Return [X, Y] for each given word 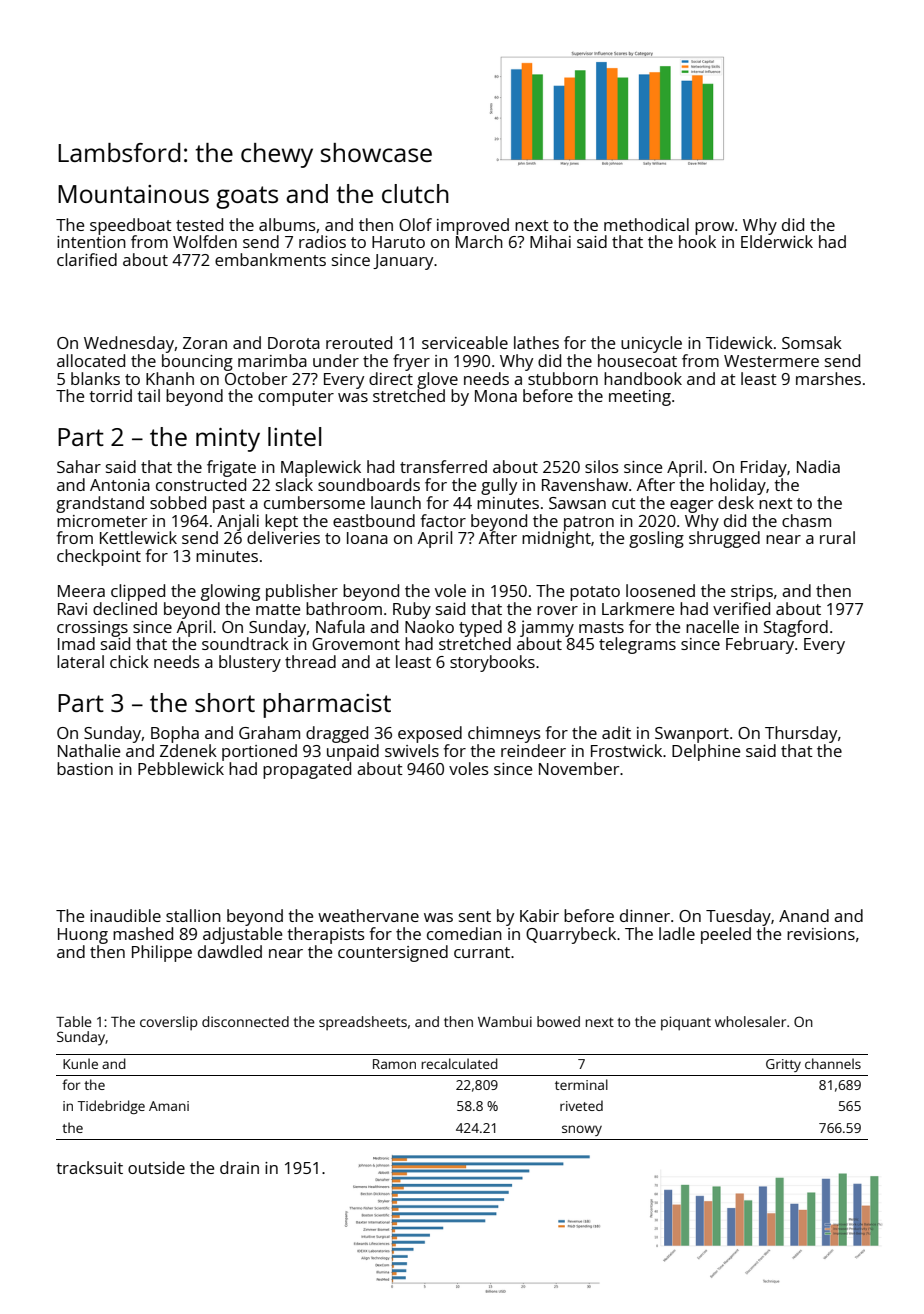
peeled [726, 935]
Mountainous [133, 194]
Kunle [80, 1063]
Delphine [706, 752]
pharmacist [327, 705]
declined [125, 608]
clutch [415, 193]
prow [714, 228]
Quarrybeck [571, 935]
